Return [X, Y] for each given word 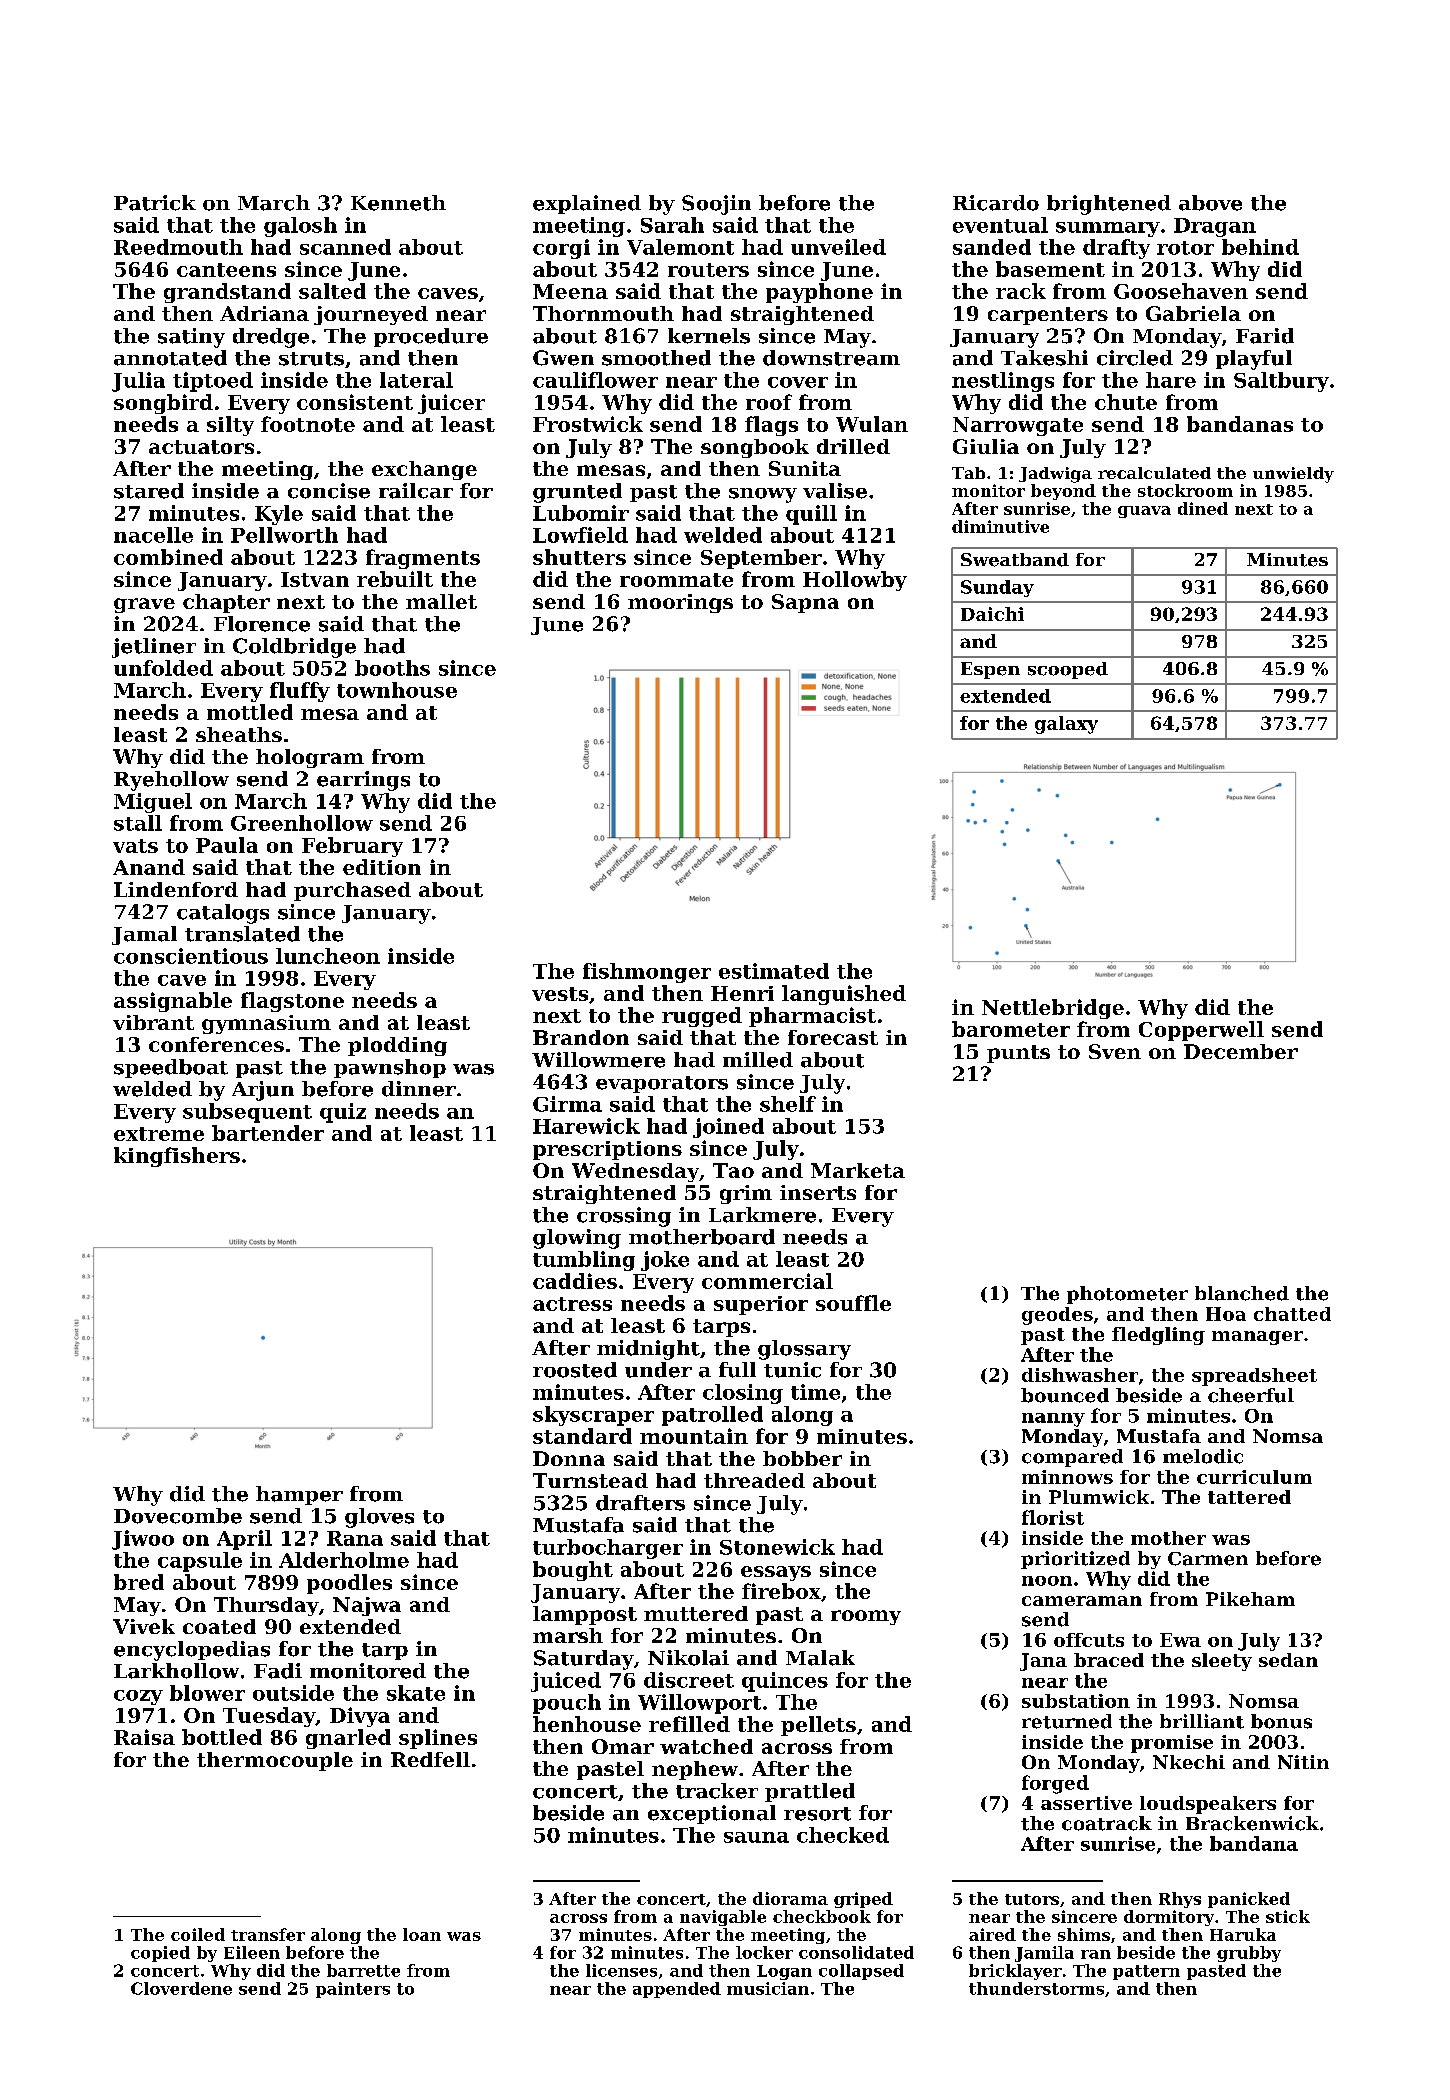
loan [422, 1934]
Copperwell [1201, 1031]
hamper [299, 1495]
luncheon [328, 956]
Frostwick [588, 424]
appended [677, 1990]
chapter [226, 603]
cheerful [1251, 1395]
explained [587, 204]
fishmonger [647, 973]
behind [1260, 247]
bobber [802, 1458]
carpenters [1048, 316]
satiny [191, 338]
